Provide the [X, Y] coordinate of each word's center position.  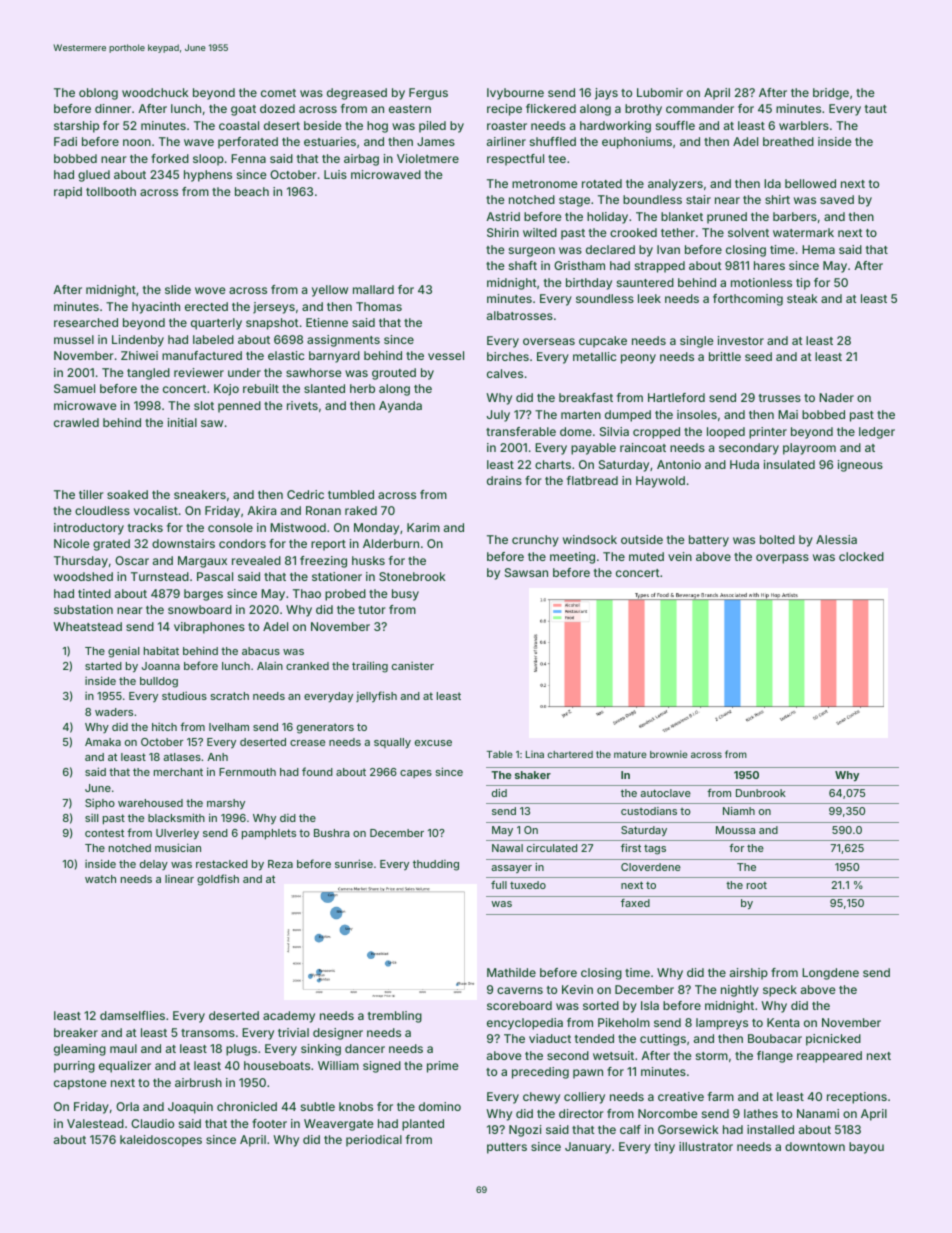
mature [630, 754]
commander [700, 108]
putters [507, 1148]
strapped [660, 267]
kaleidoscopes [161, 1141]
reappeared [829, 1057]
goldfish [218, 880]
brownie [669, 754]
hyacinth [156, 308]
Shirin [503, 232]
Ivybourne [515, 94]
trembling [395, 1017]
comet [278, 93]
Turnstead [160, 576]
